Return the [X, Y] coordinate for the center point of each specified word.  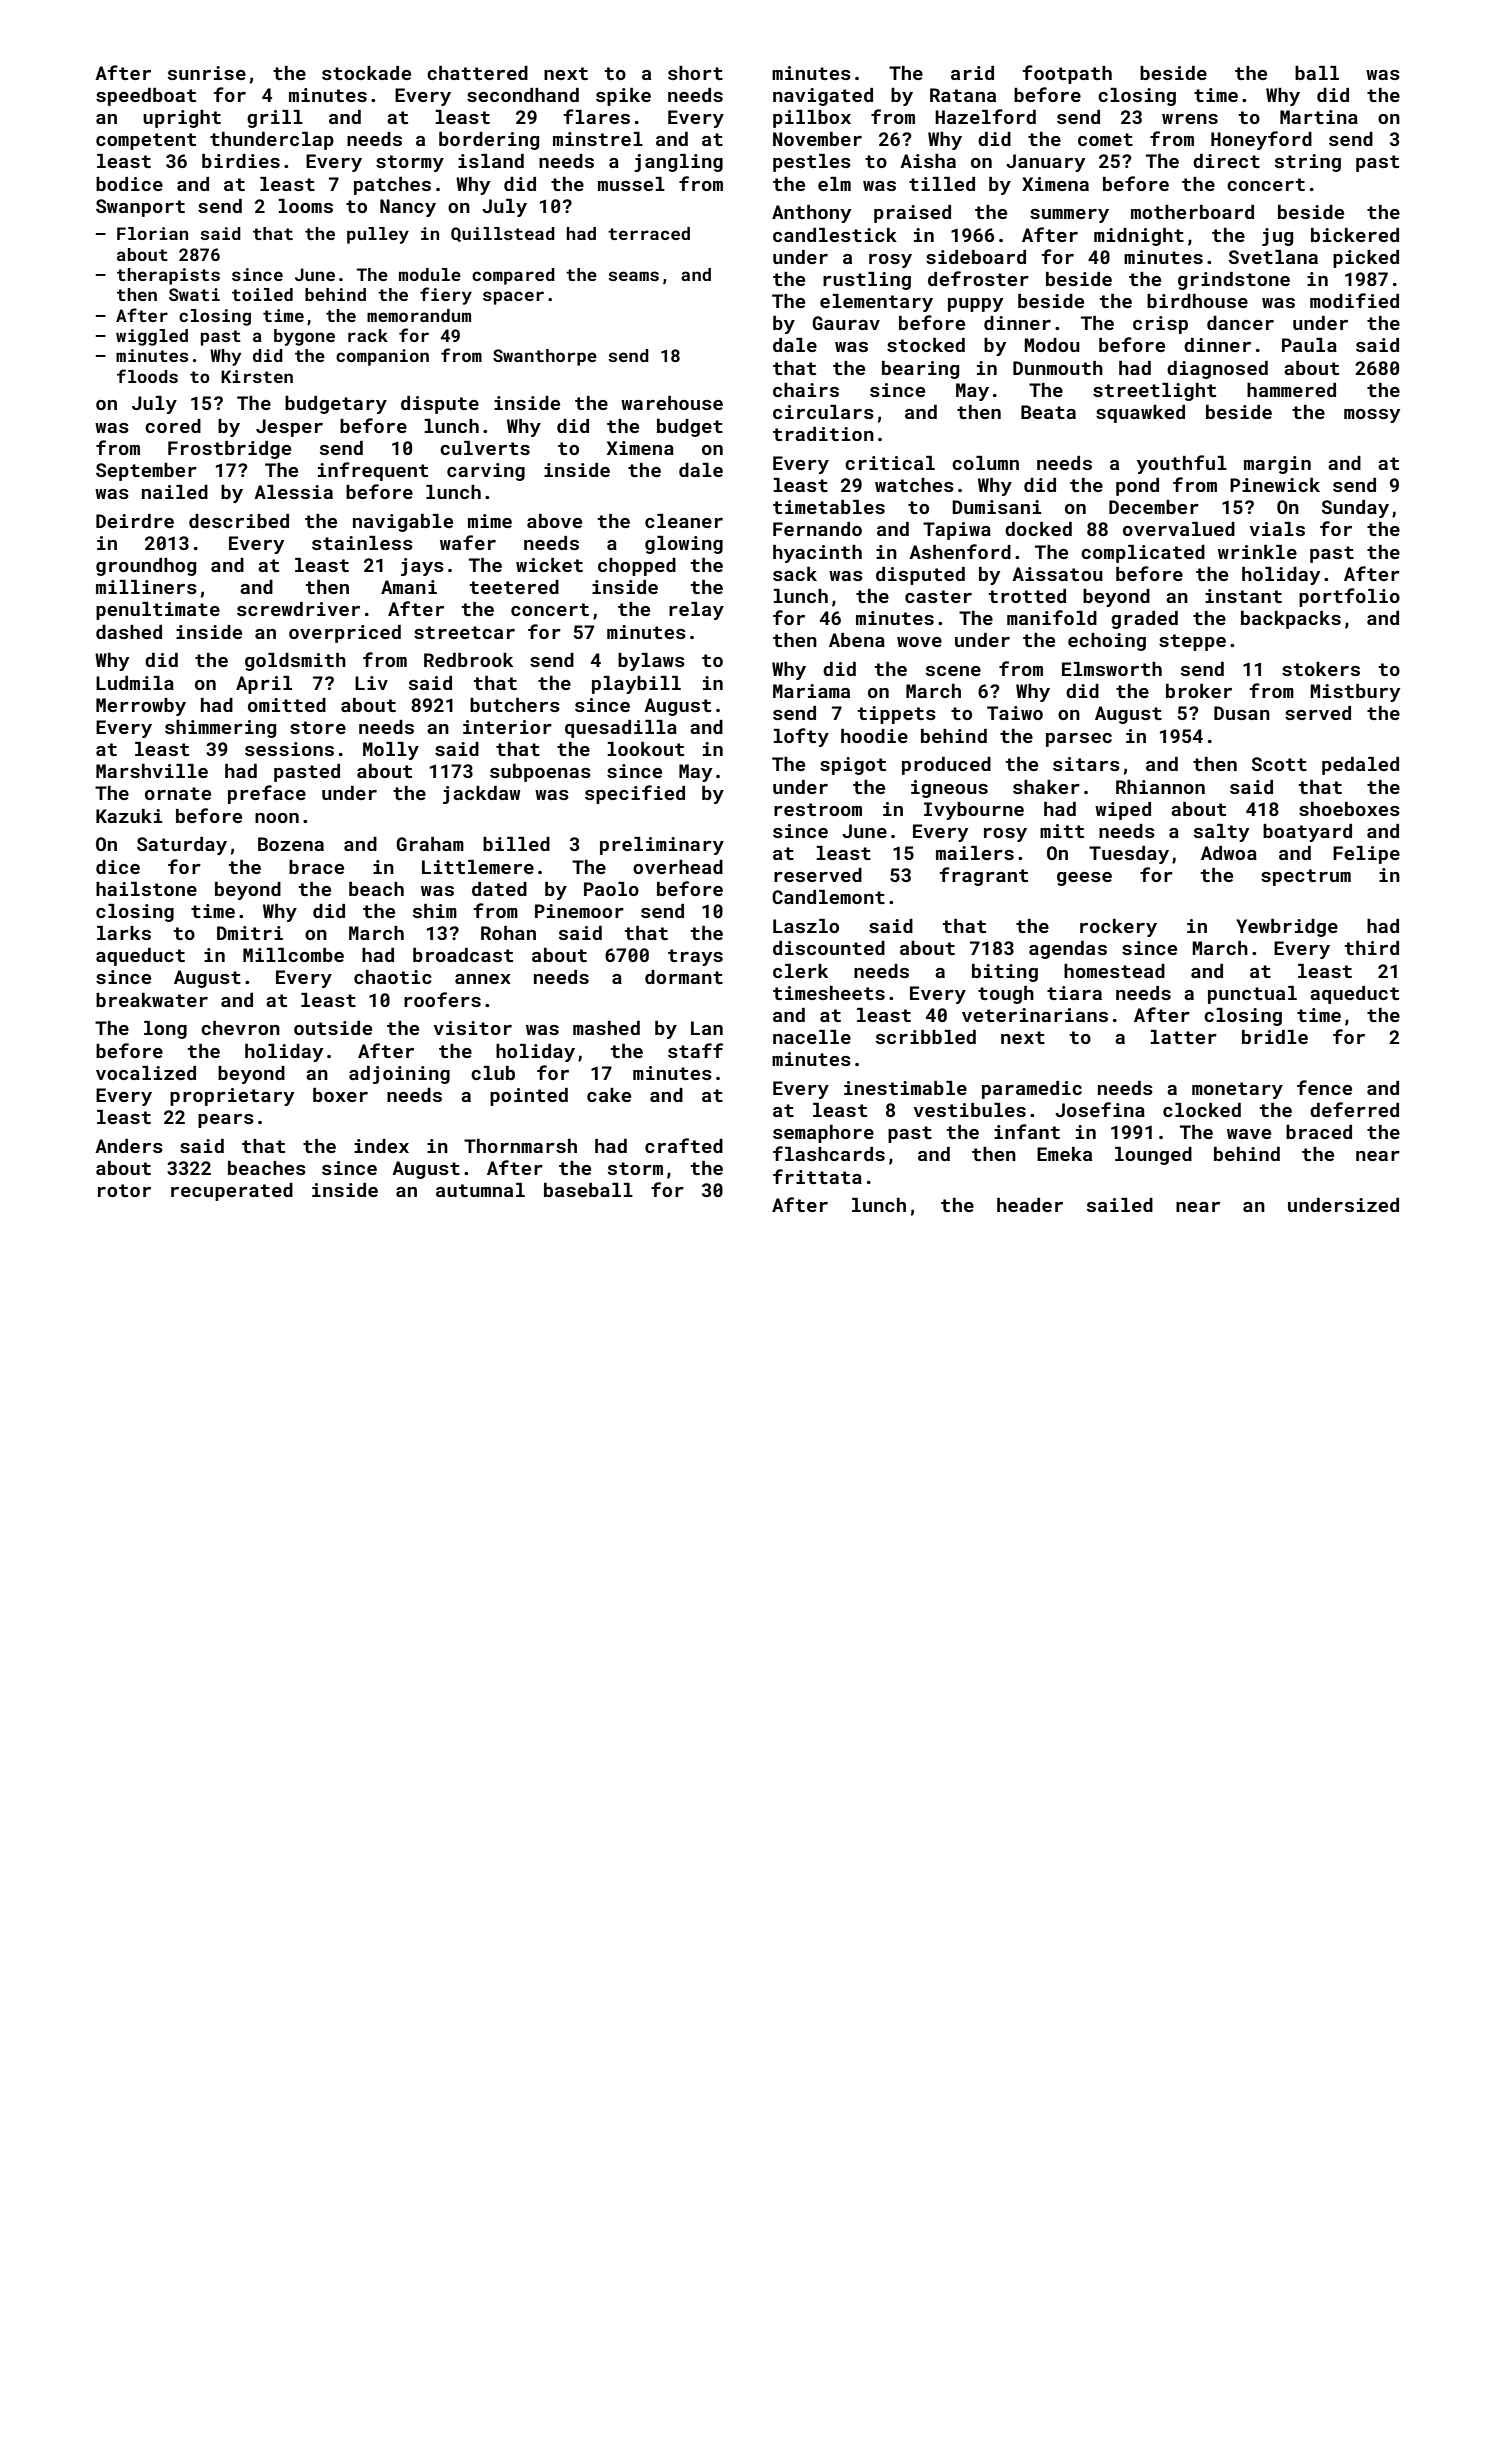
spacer [513, 298]
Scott [1279, 764]
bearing [920, 370]
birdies [241, 161]
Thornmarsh [520, 1146]
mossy [1372, 416]
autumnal [480, 1190]
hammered [1291, 390]
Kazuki [129, 816]
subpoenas [540, 773]
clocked [1202, 1110]
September [146, 472]
